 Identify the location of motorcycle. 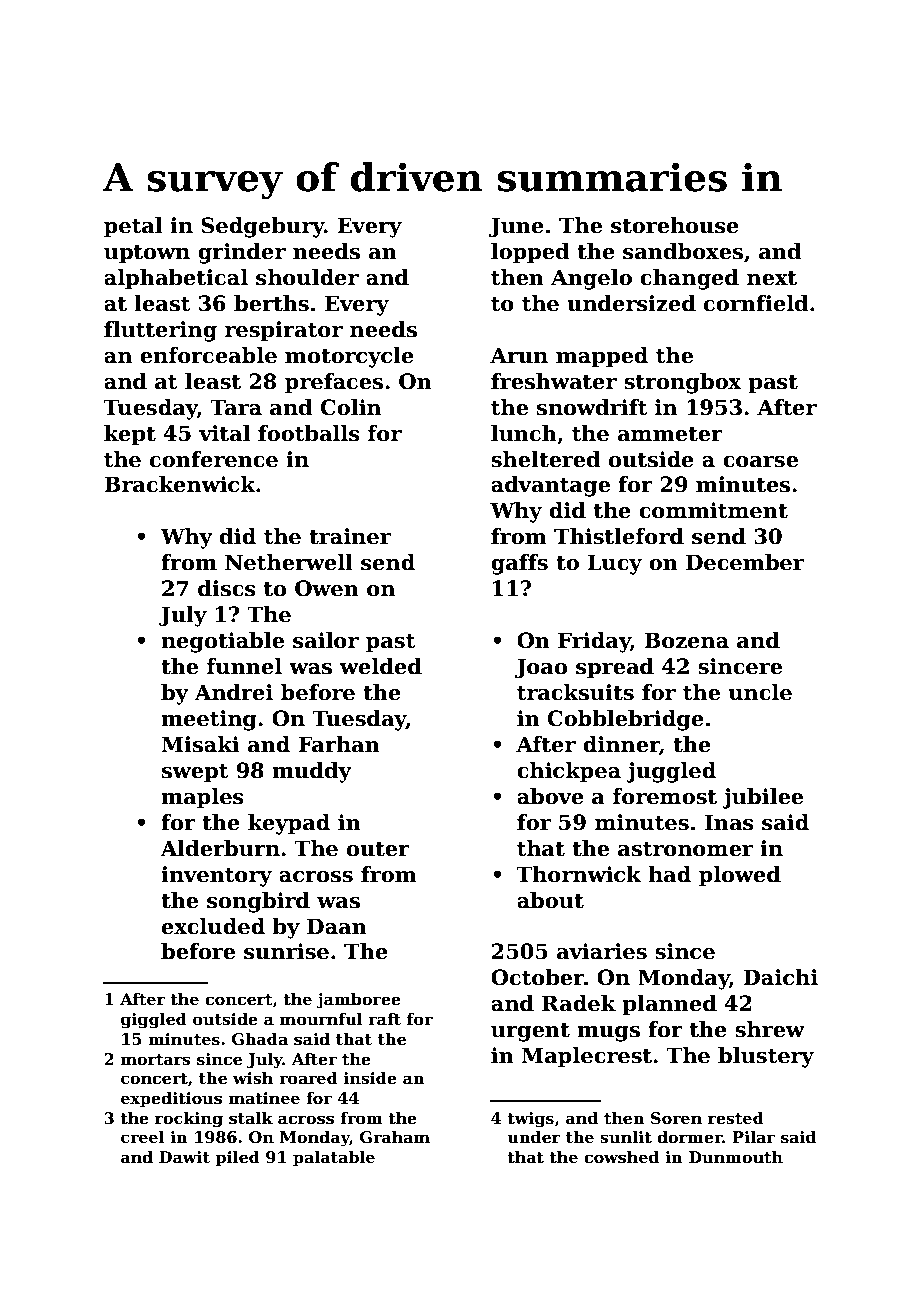
(349, 357).
